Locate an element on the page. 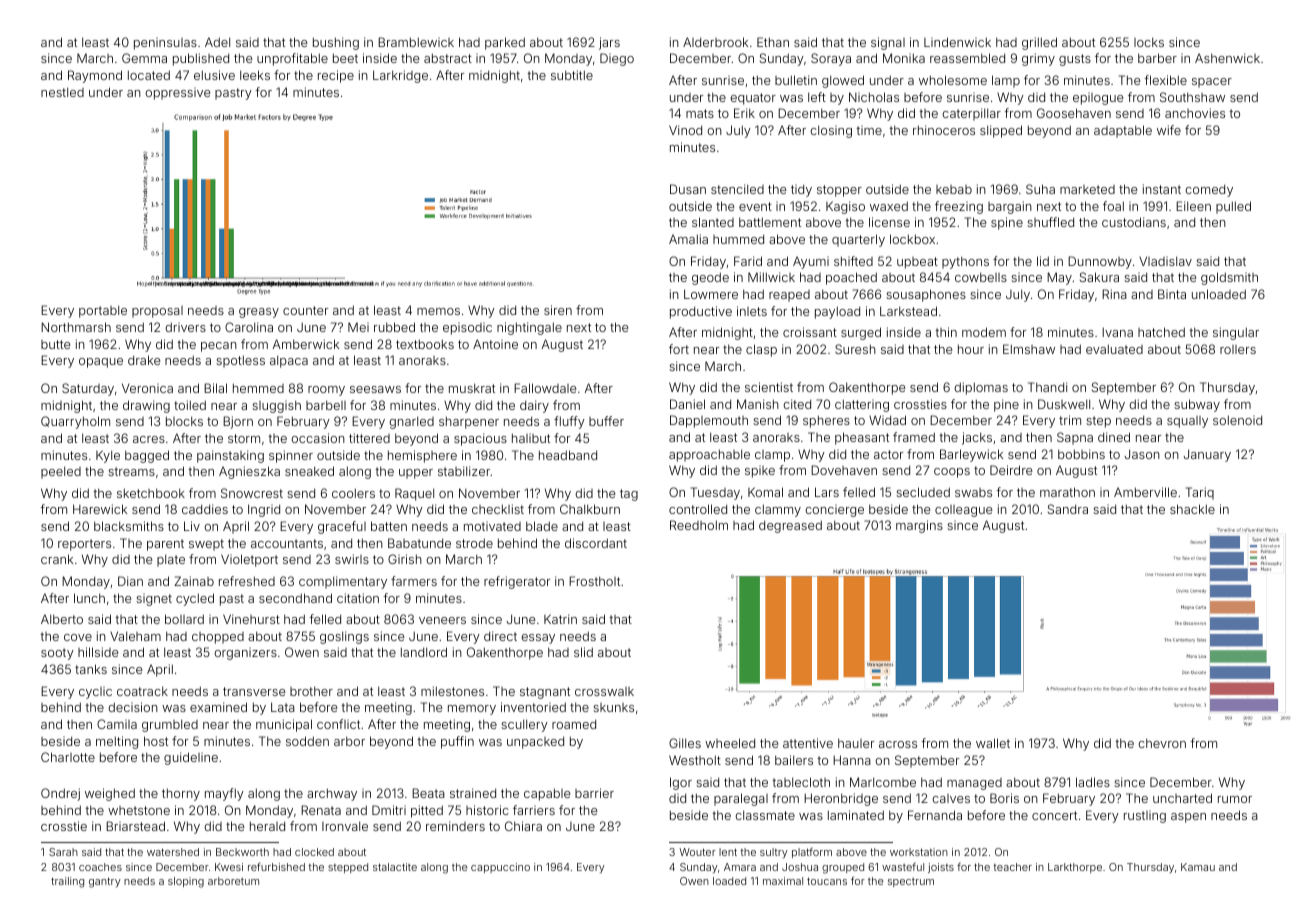 The height and width of the page is (924, 1308). Northmarsh is located at coordinates (76, 327).
